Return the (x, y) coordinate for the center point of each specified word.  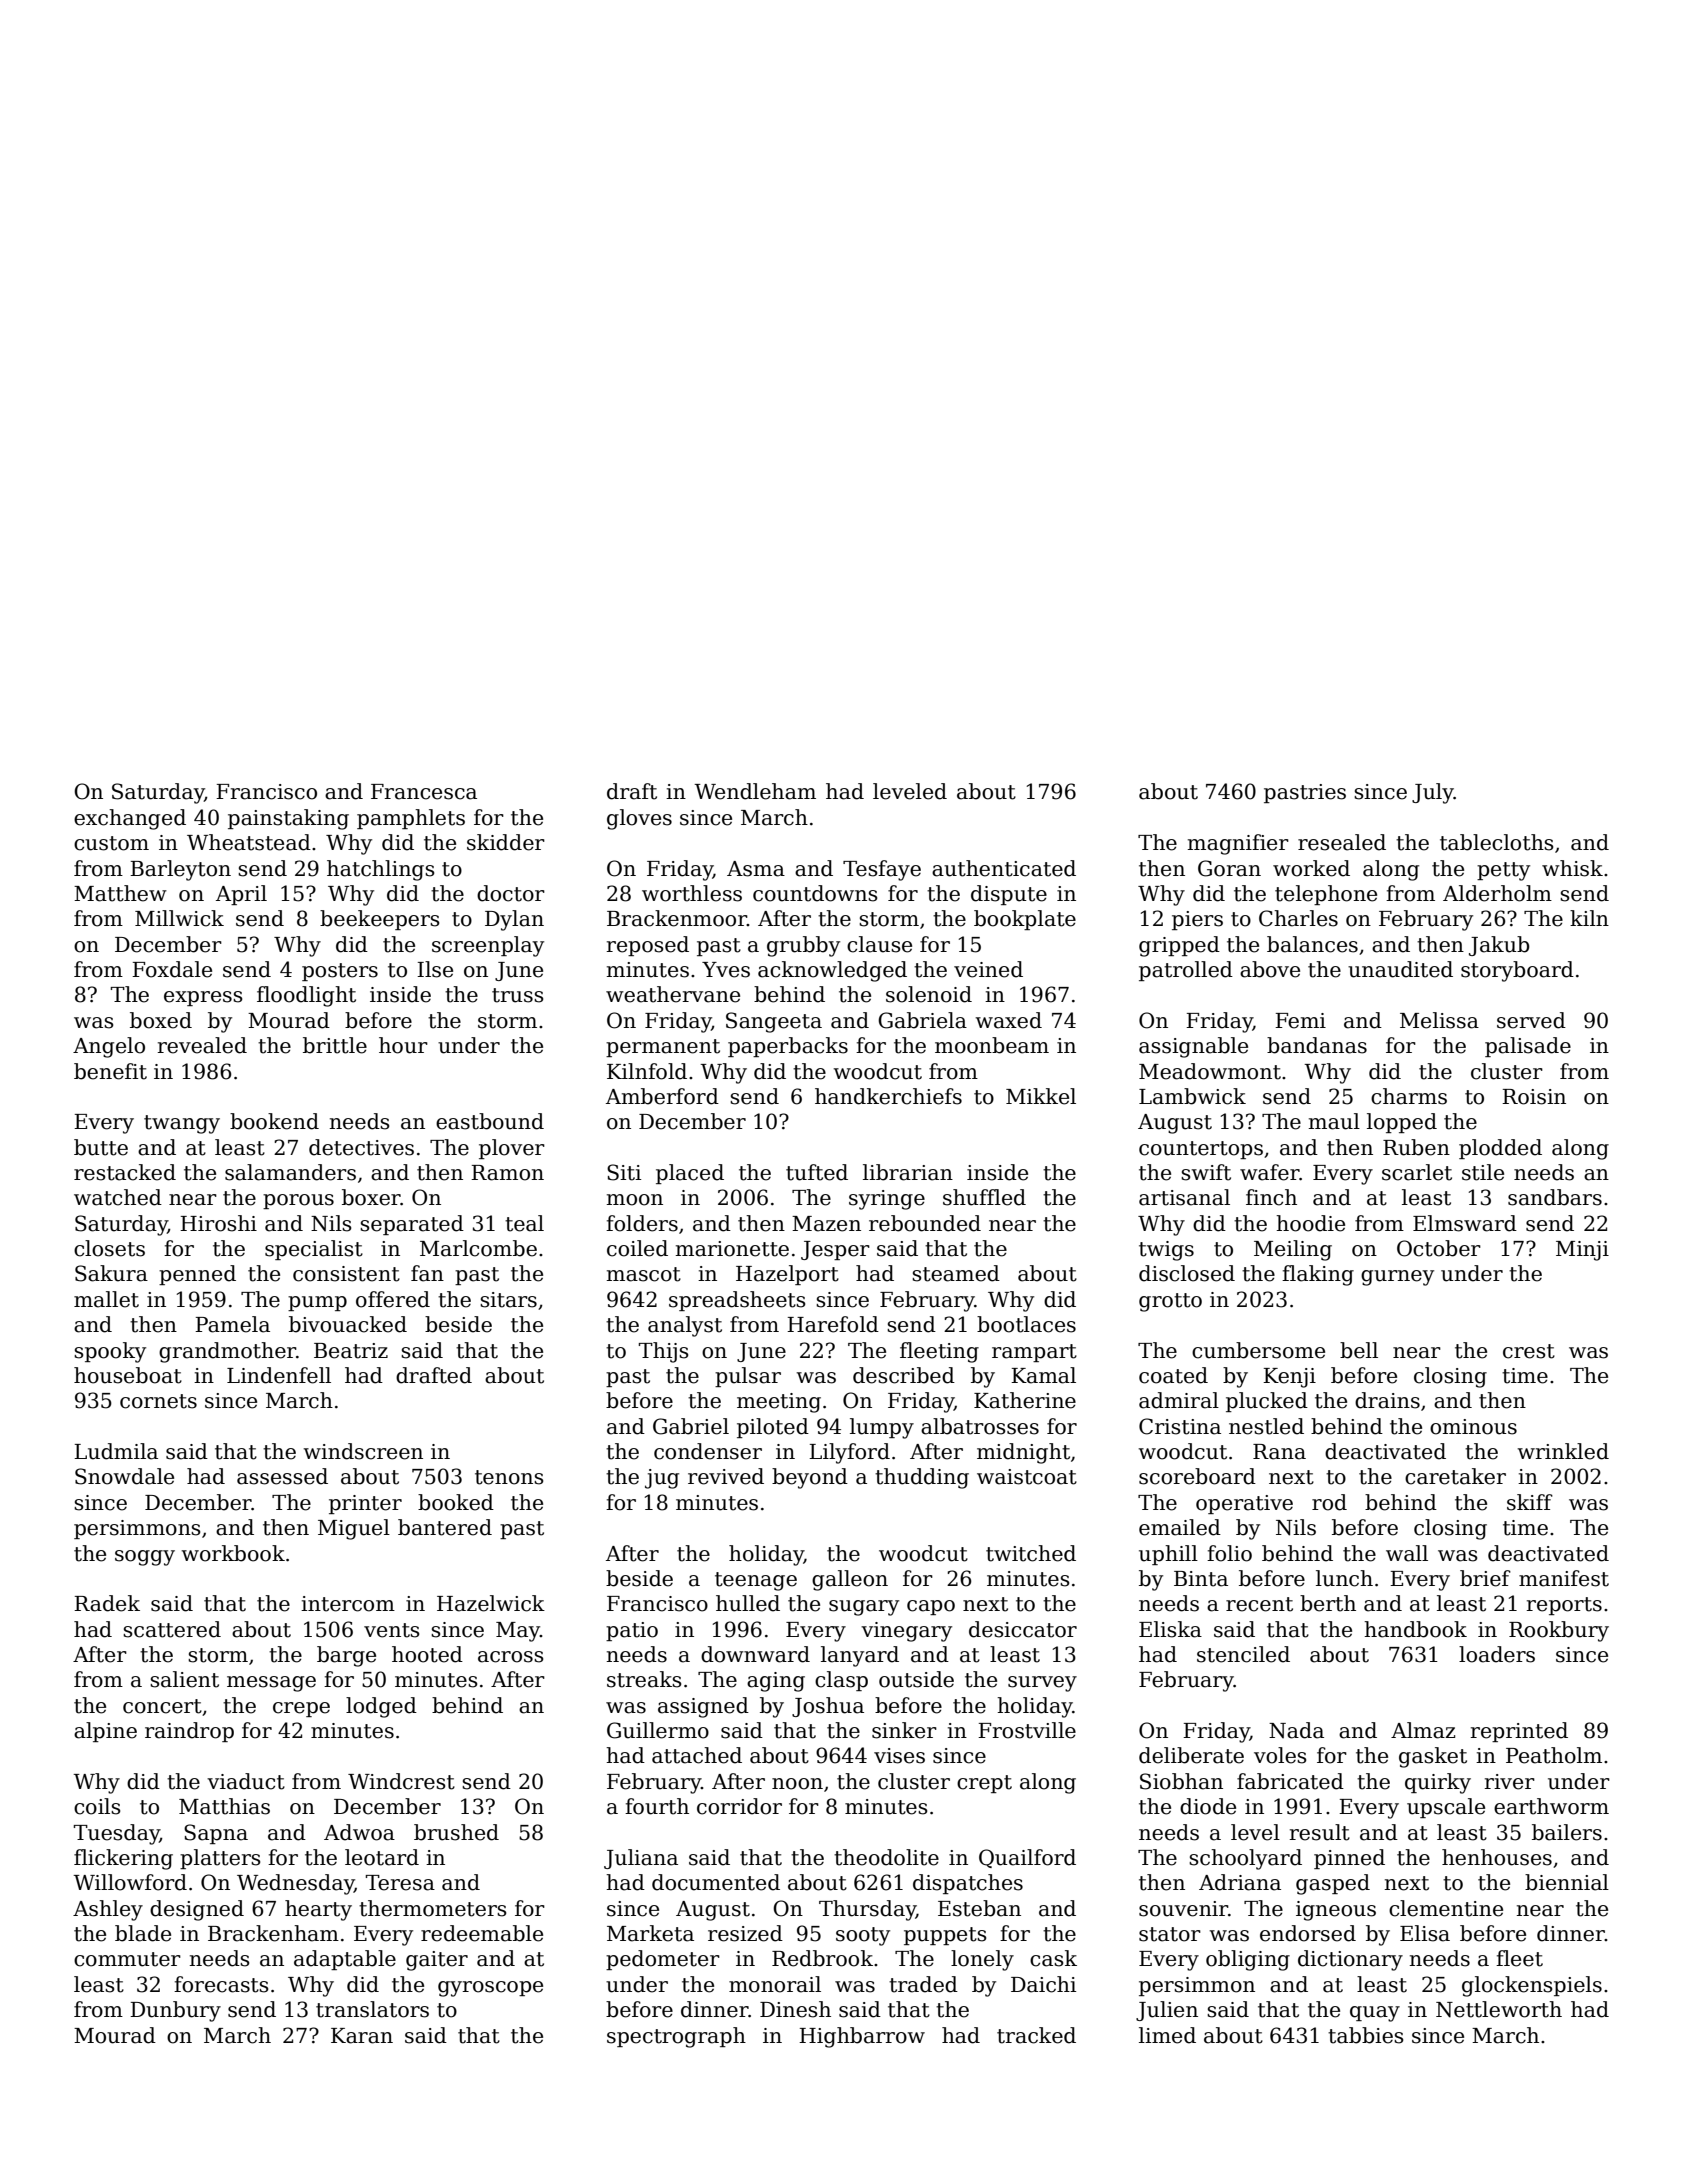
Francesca (424, 792)
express (203, 998)
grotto (1170, 1302)
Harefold (833, 1324)
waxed (1008, 1020)
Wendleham (755, 791)
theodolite (886, 1857)
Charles (1298, 918)
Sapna (216, 1834)
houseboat (128, 1375)
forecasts (221, 1984)
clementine (1446, 1908)
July (1433, 793)
